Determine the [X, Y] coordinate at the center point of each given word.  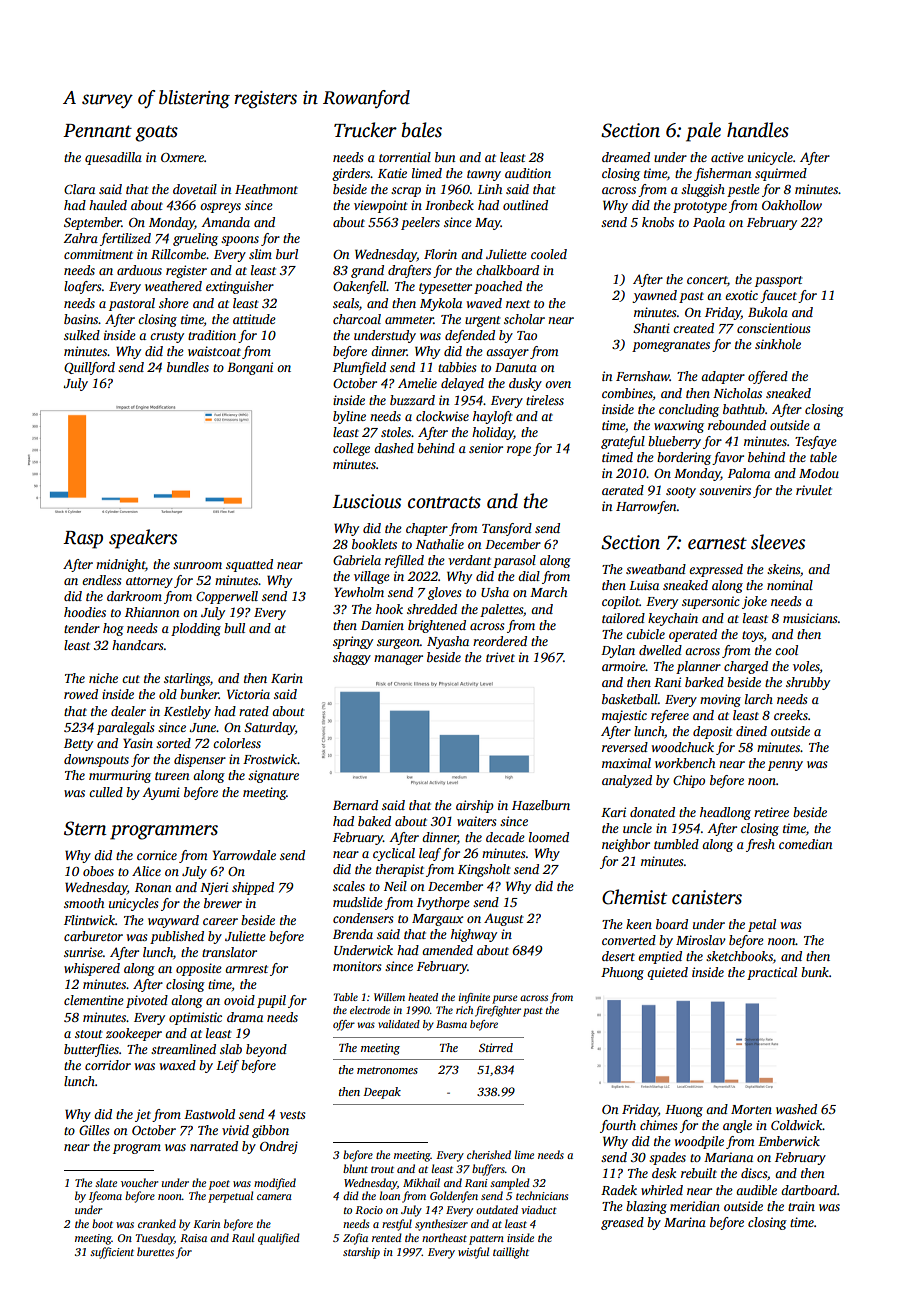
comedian [806, 844]
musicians [810, 618]
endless [101, 580]
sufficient [112, 1253]
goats [156, 133]
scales [349, 886]
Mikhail [421, 1182]
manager [398, 660]
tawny [484, 175]
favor [728, 458]
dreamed [626, 157]
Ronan [153, 887]
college [351, 449]
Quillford [89, 368]
